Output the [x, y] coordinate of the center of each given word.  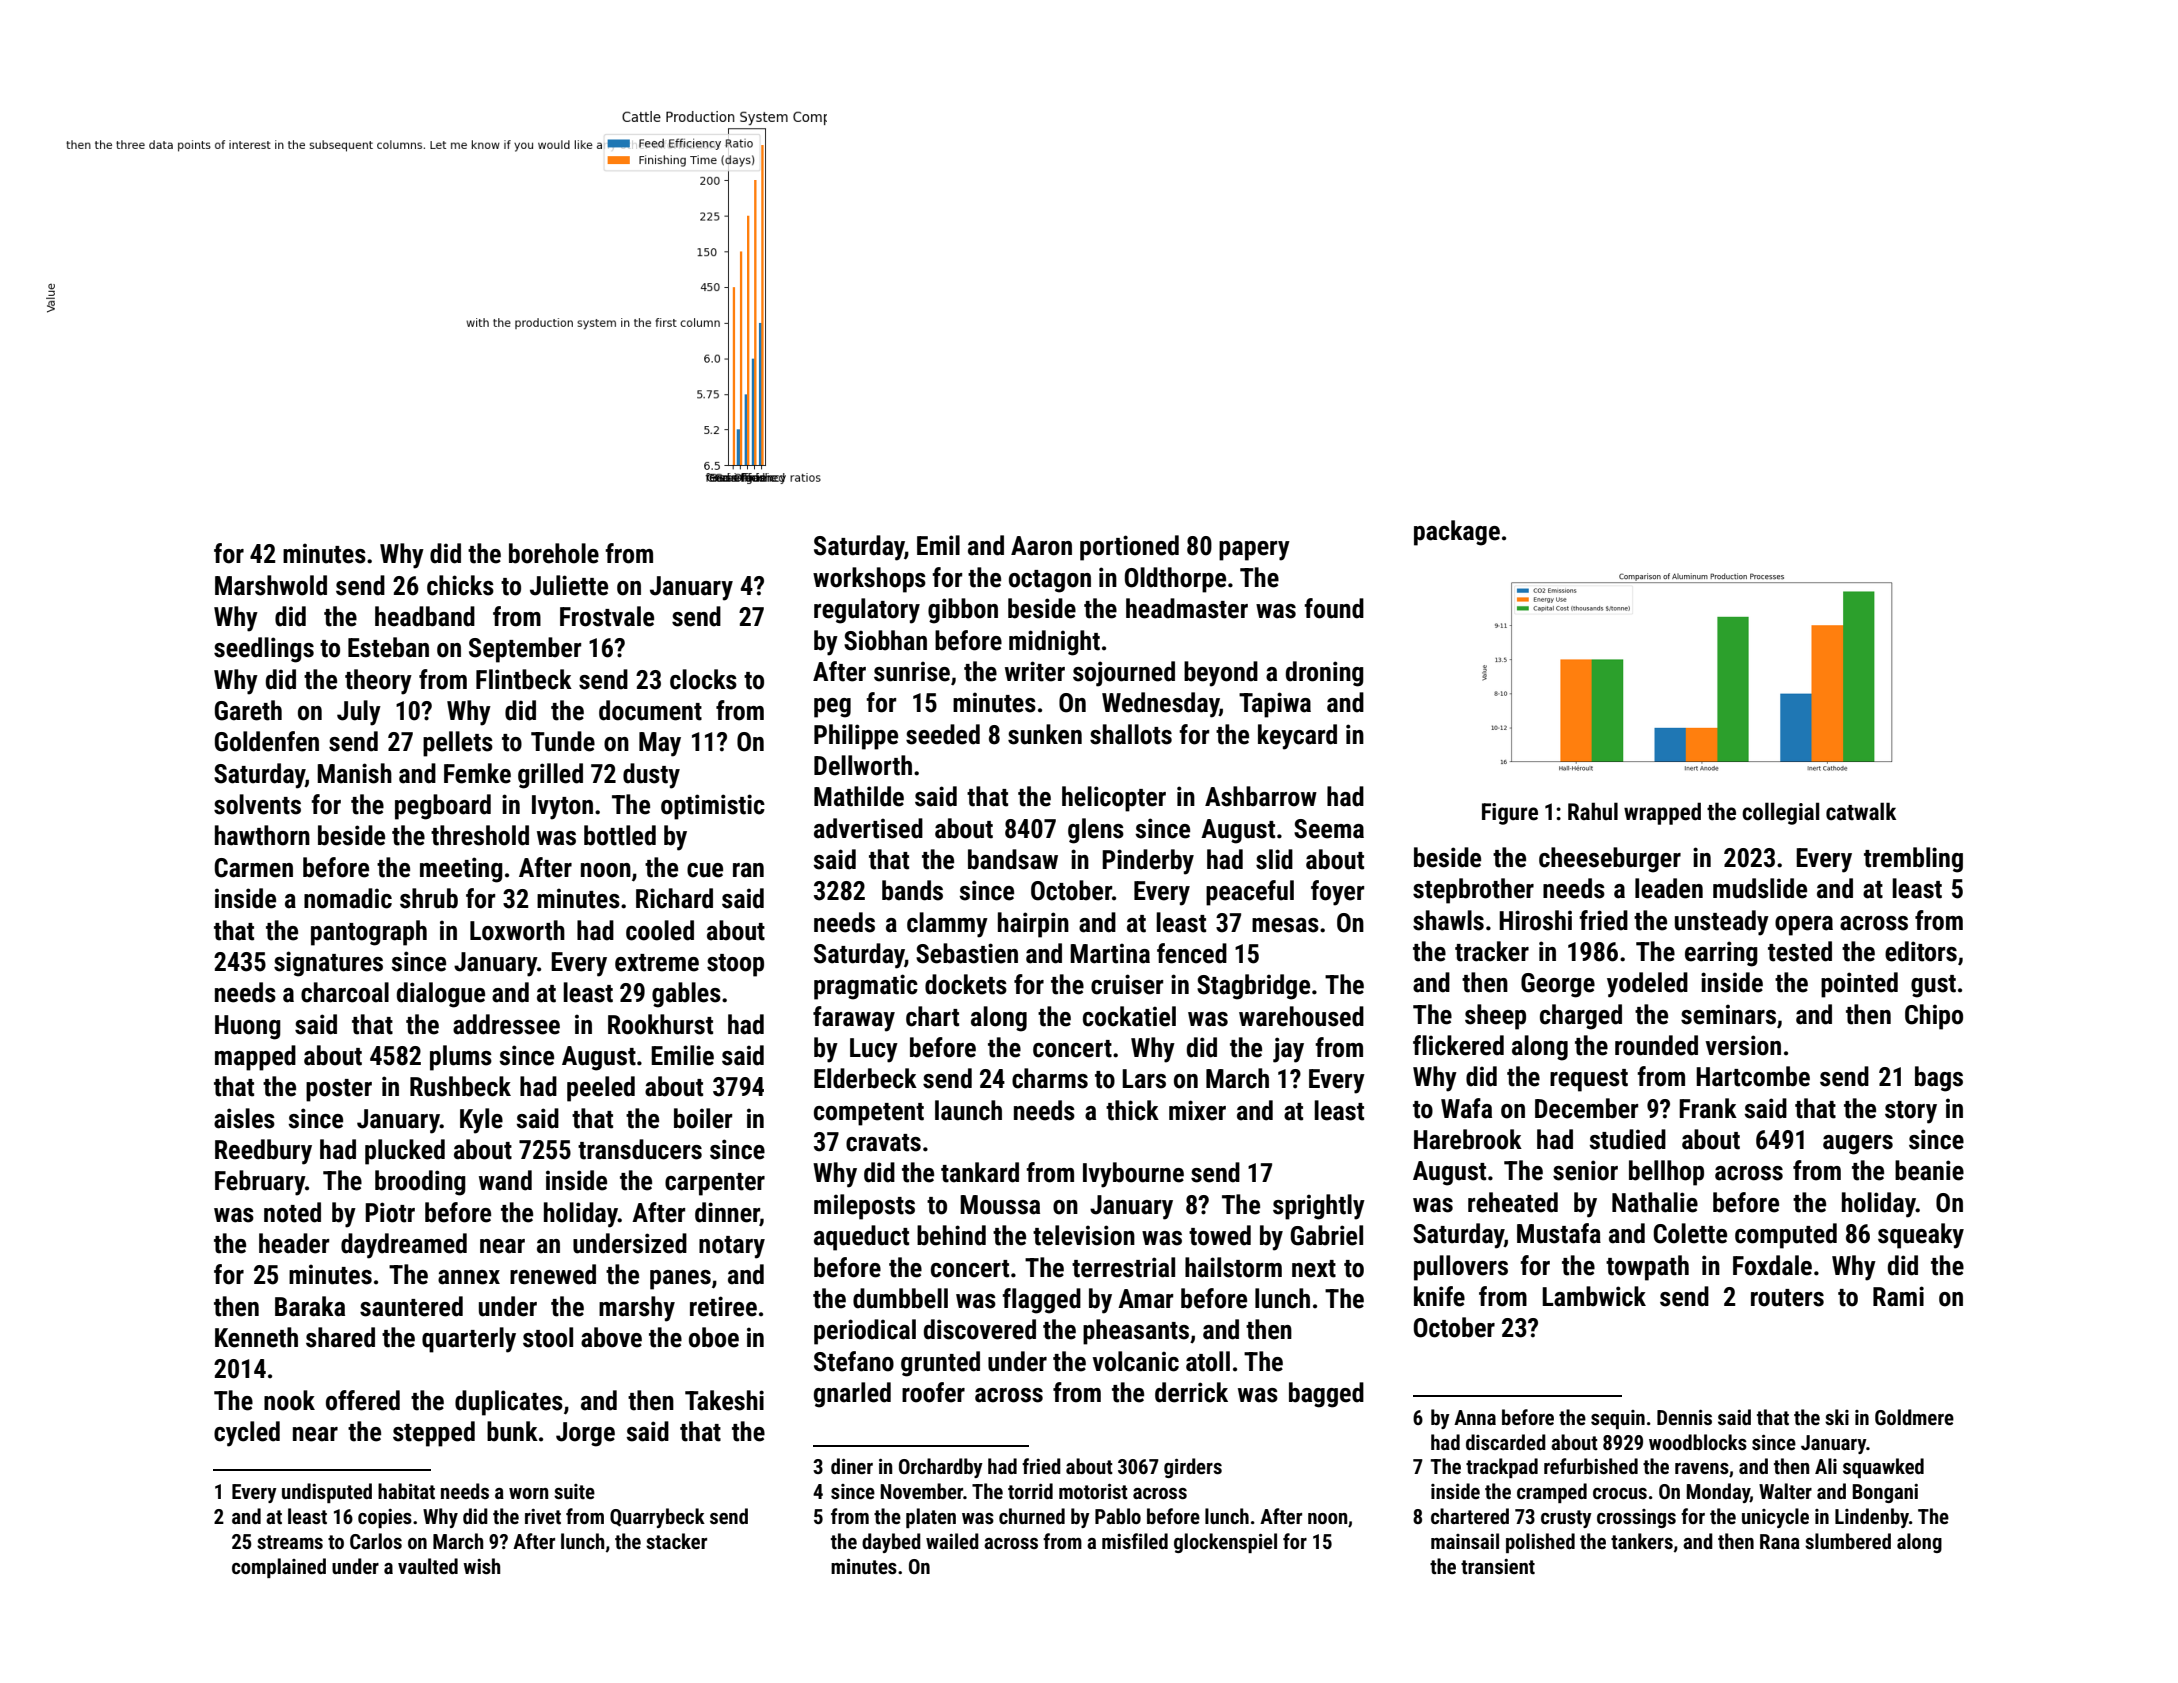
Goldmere [1914, 1417]
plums [461, 1058]
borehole [554, 553]
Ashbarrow [1261, 796]
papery [1254, 551]
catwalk [1861, 811]
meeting [461, 870]
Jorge [585, 1434]
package [1457, 533]
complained [279, 1568]
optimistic [713, 807]
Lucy [874, 1050]
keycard [1297, 737]
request [1589, 1080]
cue [705, 870]
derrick [1191, 1392]
